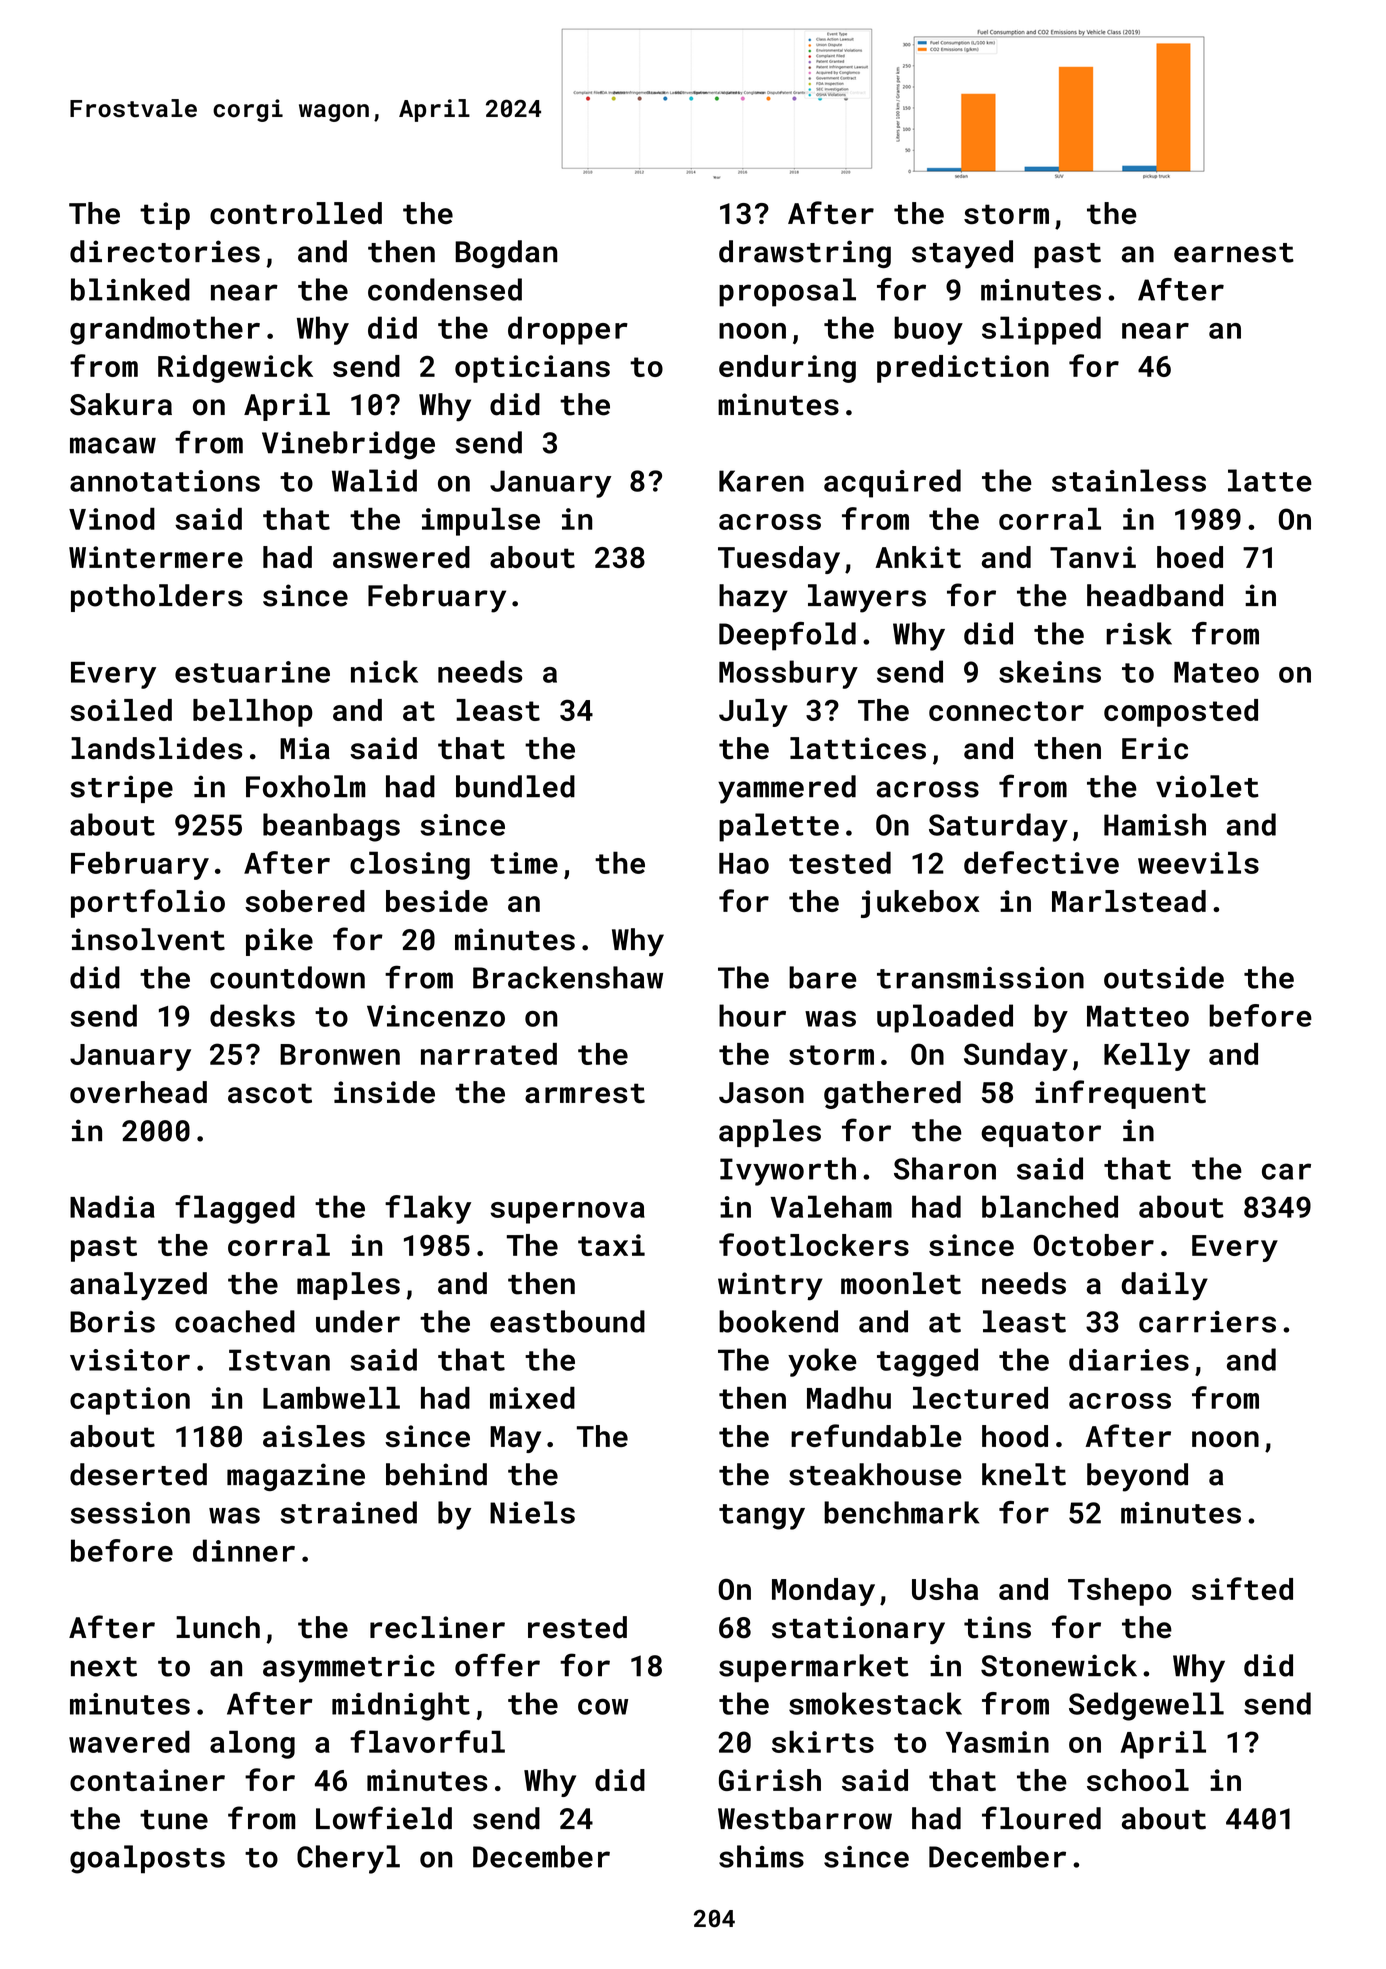 The image size is (1386, 1969). I want to click on earnest, so click(1234, 253).
